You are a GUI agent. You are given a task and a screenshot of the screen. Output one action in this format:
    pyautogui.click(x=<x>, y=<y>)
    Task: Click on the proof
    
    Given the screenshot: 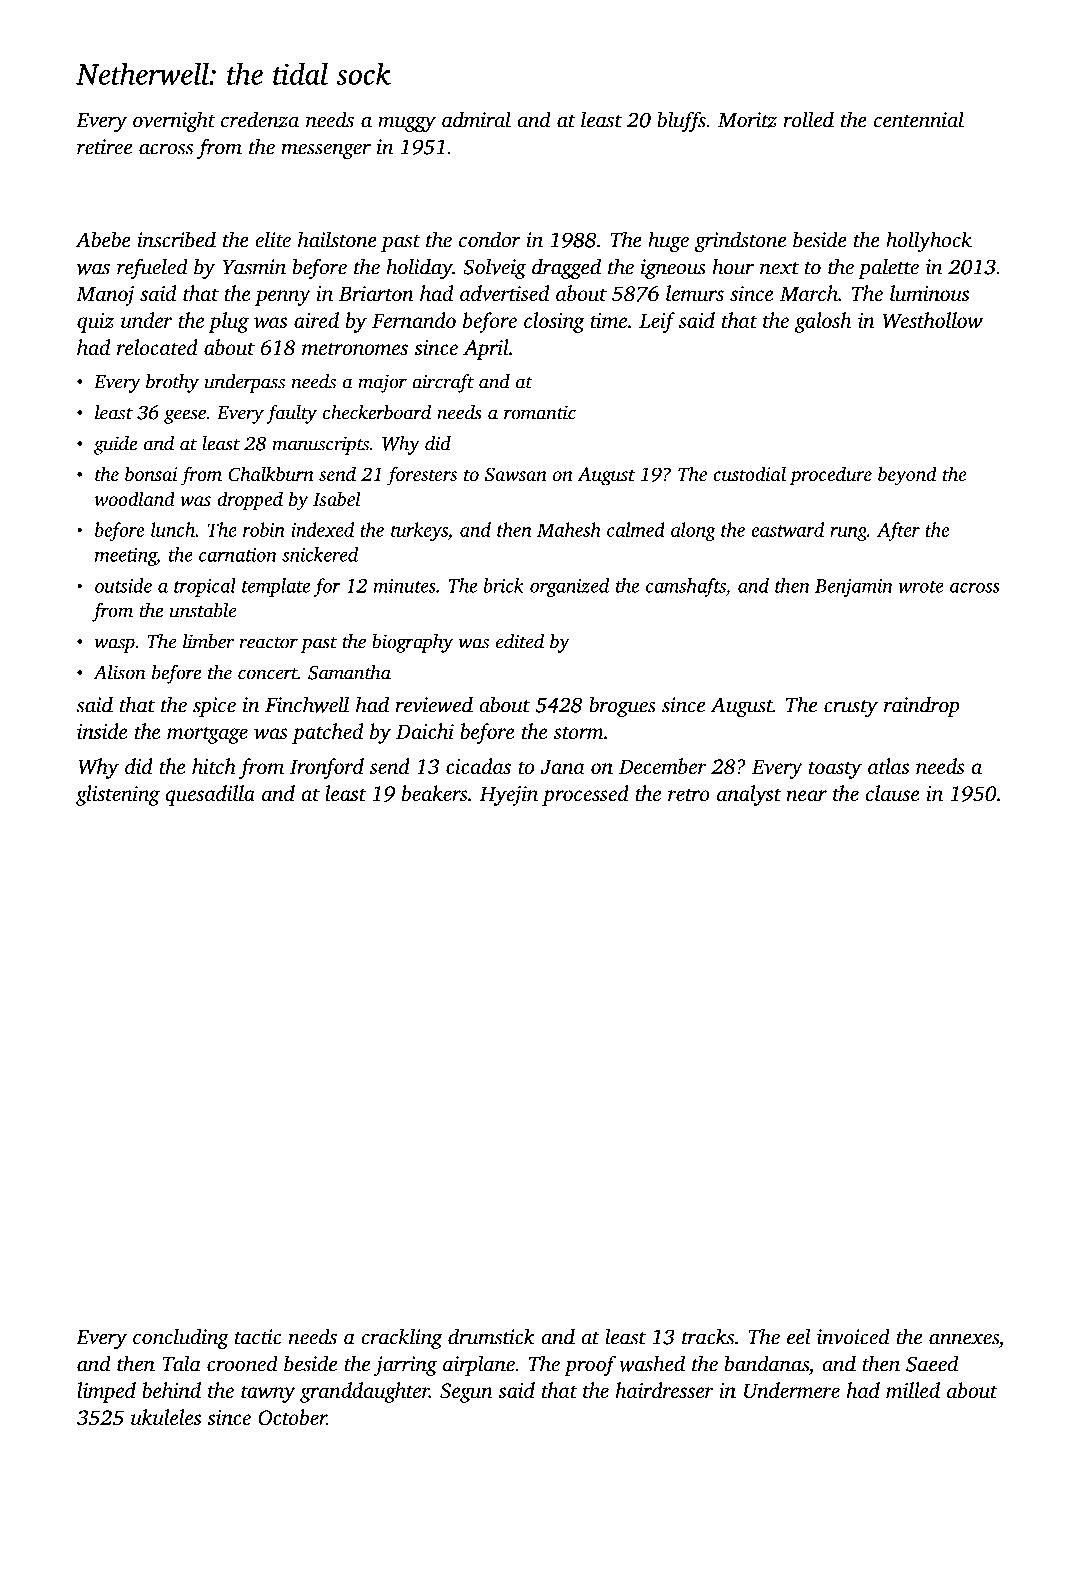 What is the action you would take?
    pyautogui.click(x=590, y=1365)
